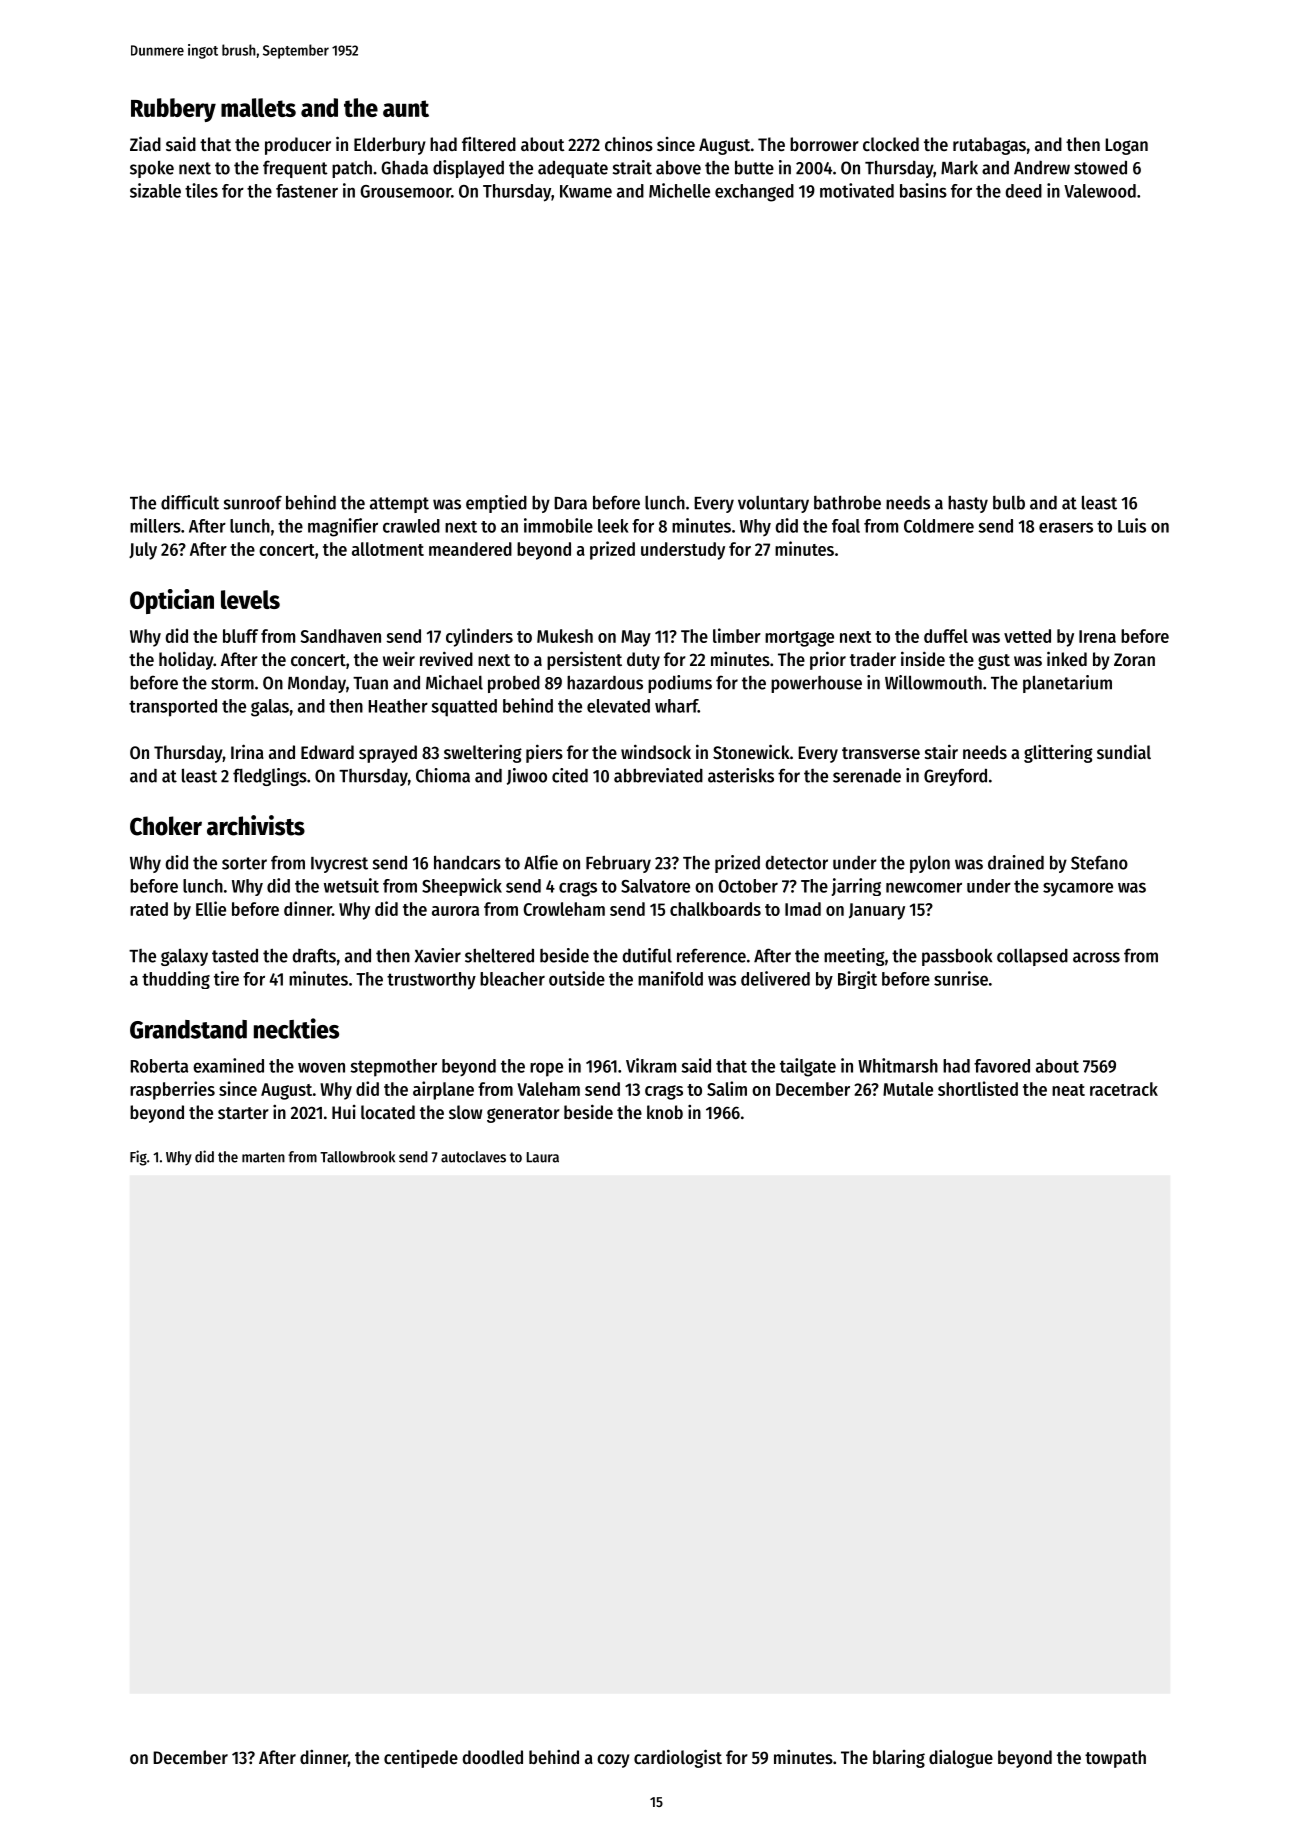 Image resolution: width=1300 pixels, height=1839 pixels. Describe the element at coordinates (613, 1761) in the screenshot. I see `cozy` at that location.
